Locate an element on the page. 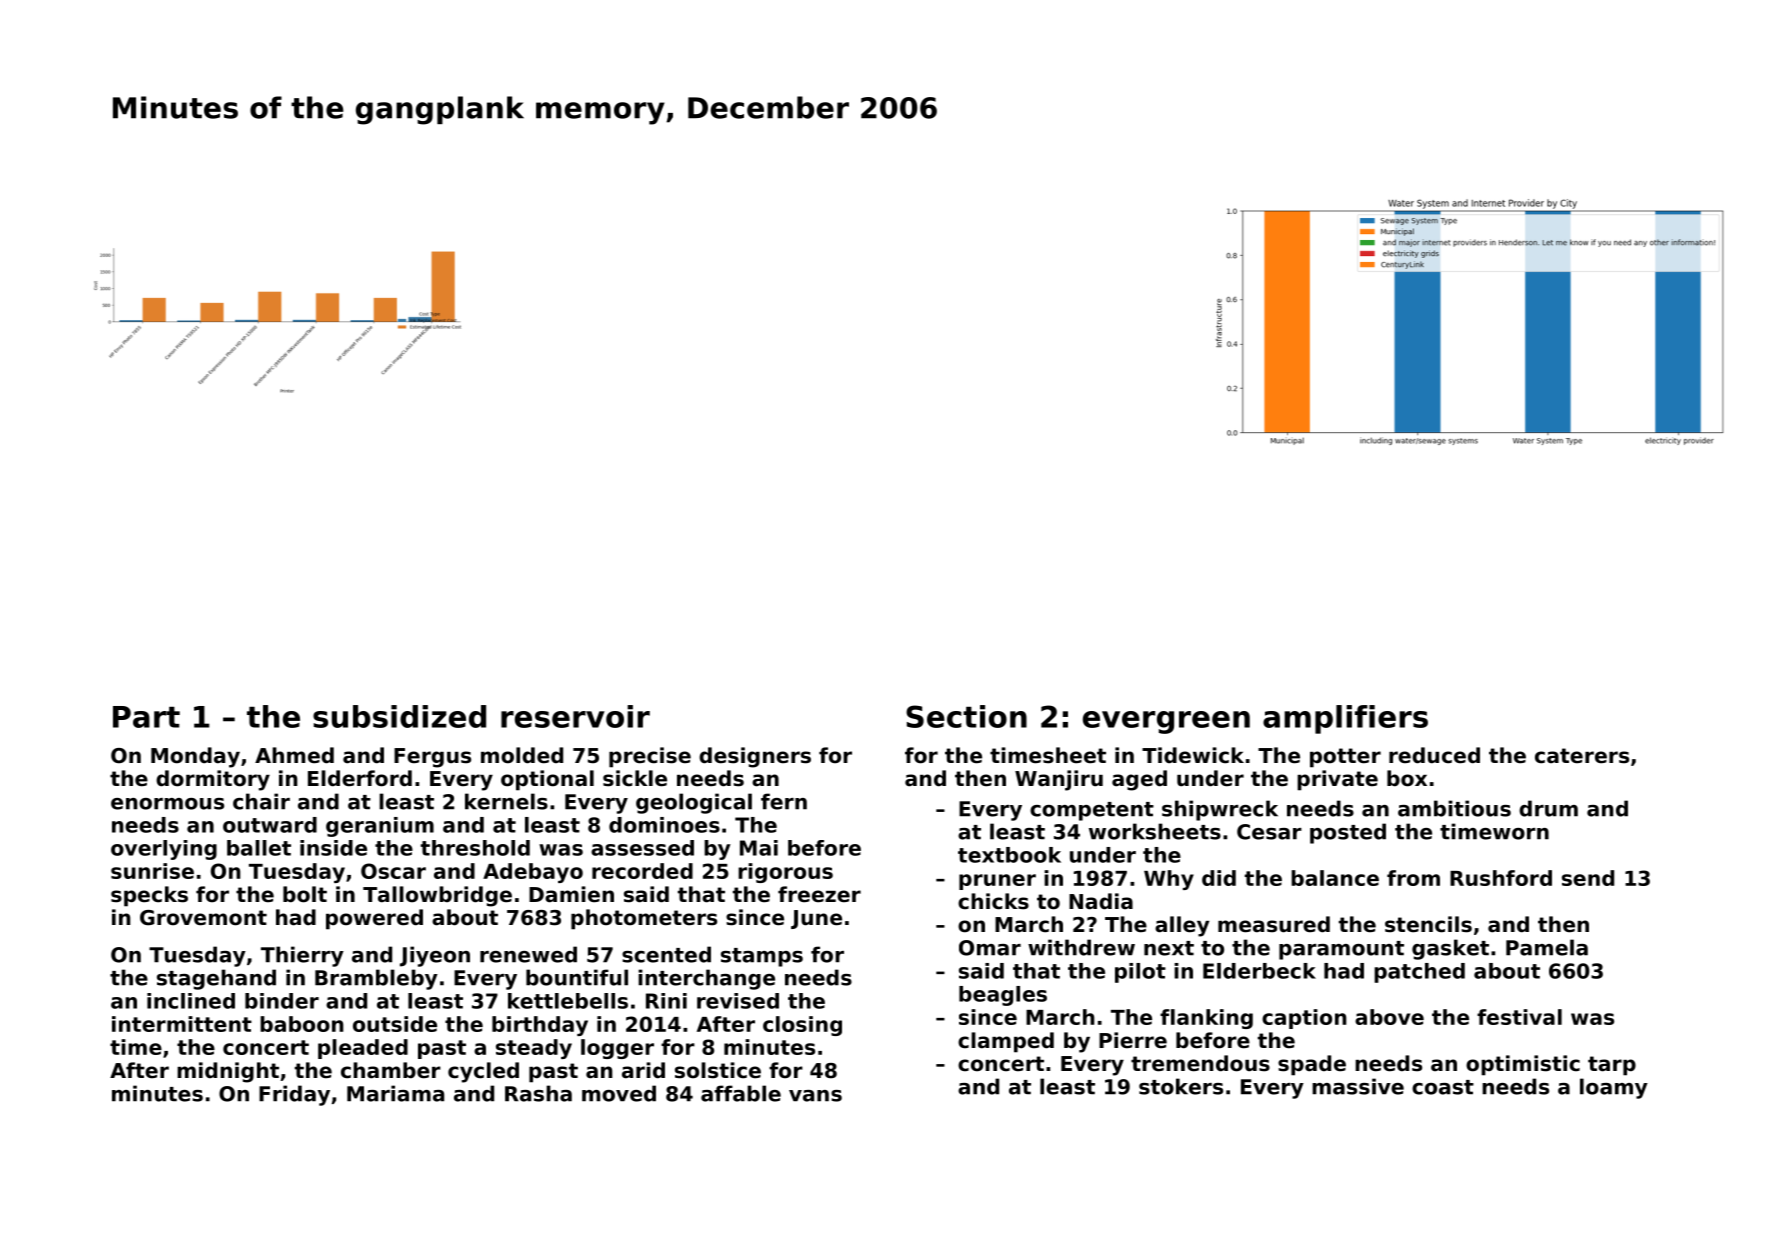  Elderbeck is located at coordinates (1259, 971).
